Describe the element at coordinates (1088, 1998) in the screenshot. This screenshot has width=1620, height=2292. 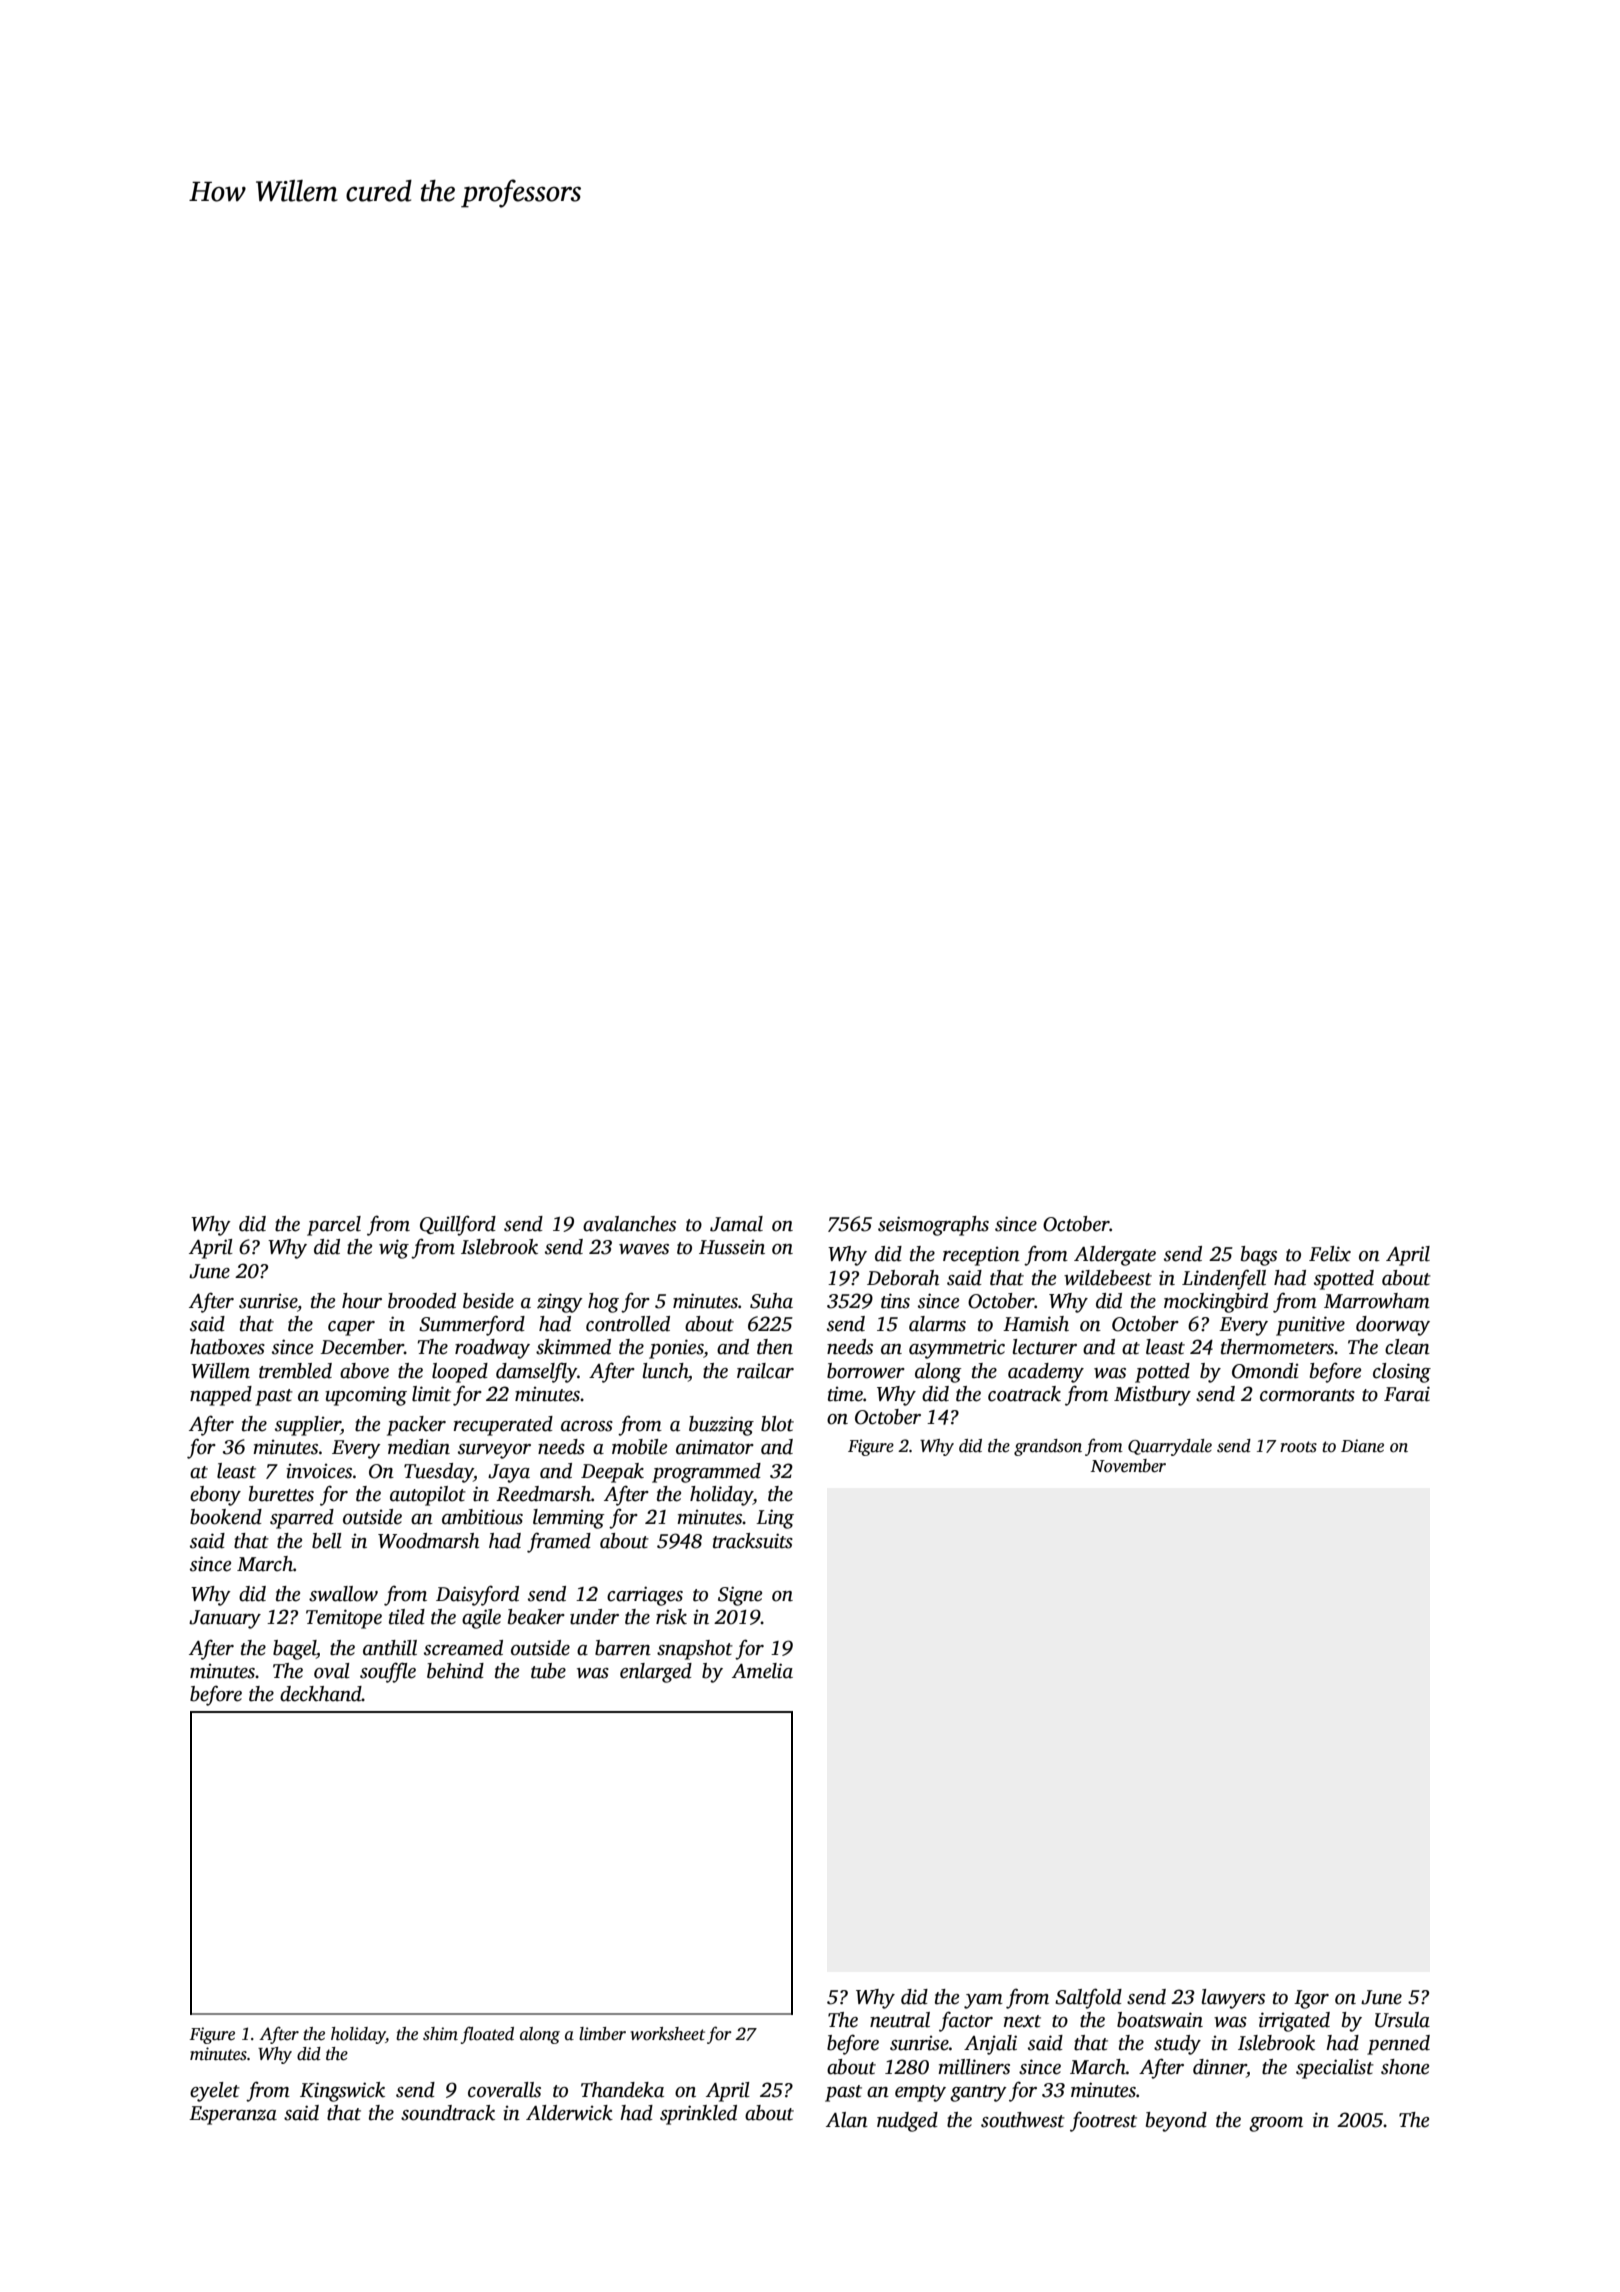
I see `Saltfold` at that location.
